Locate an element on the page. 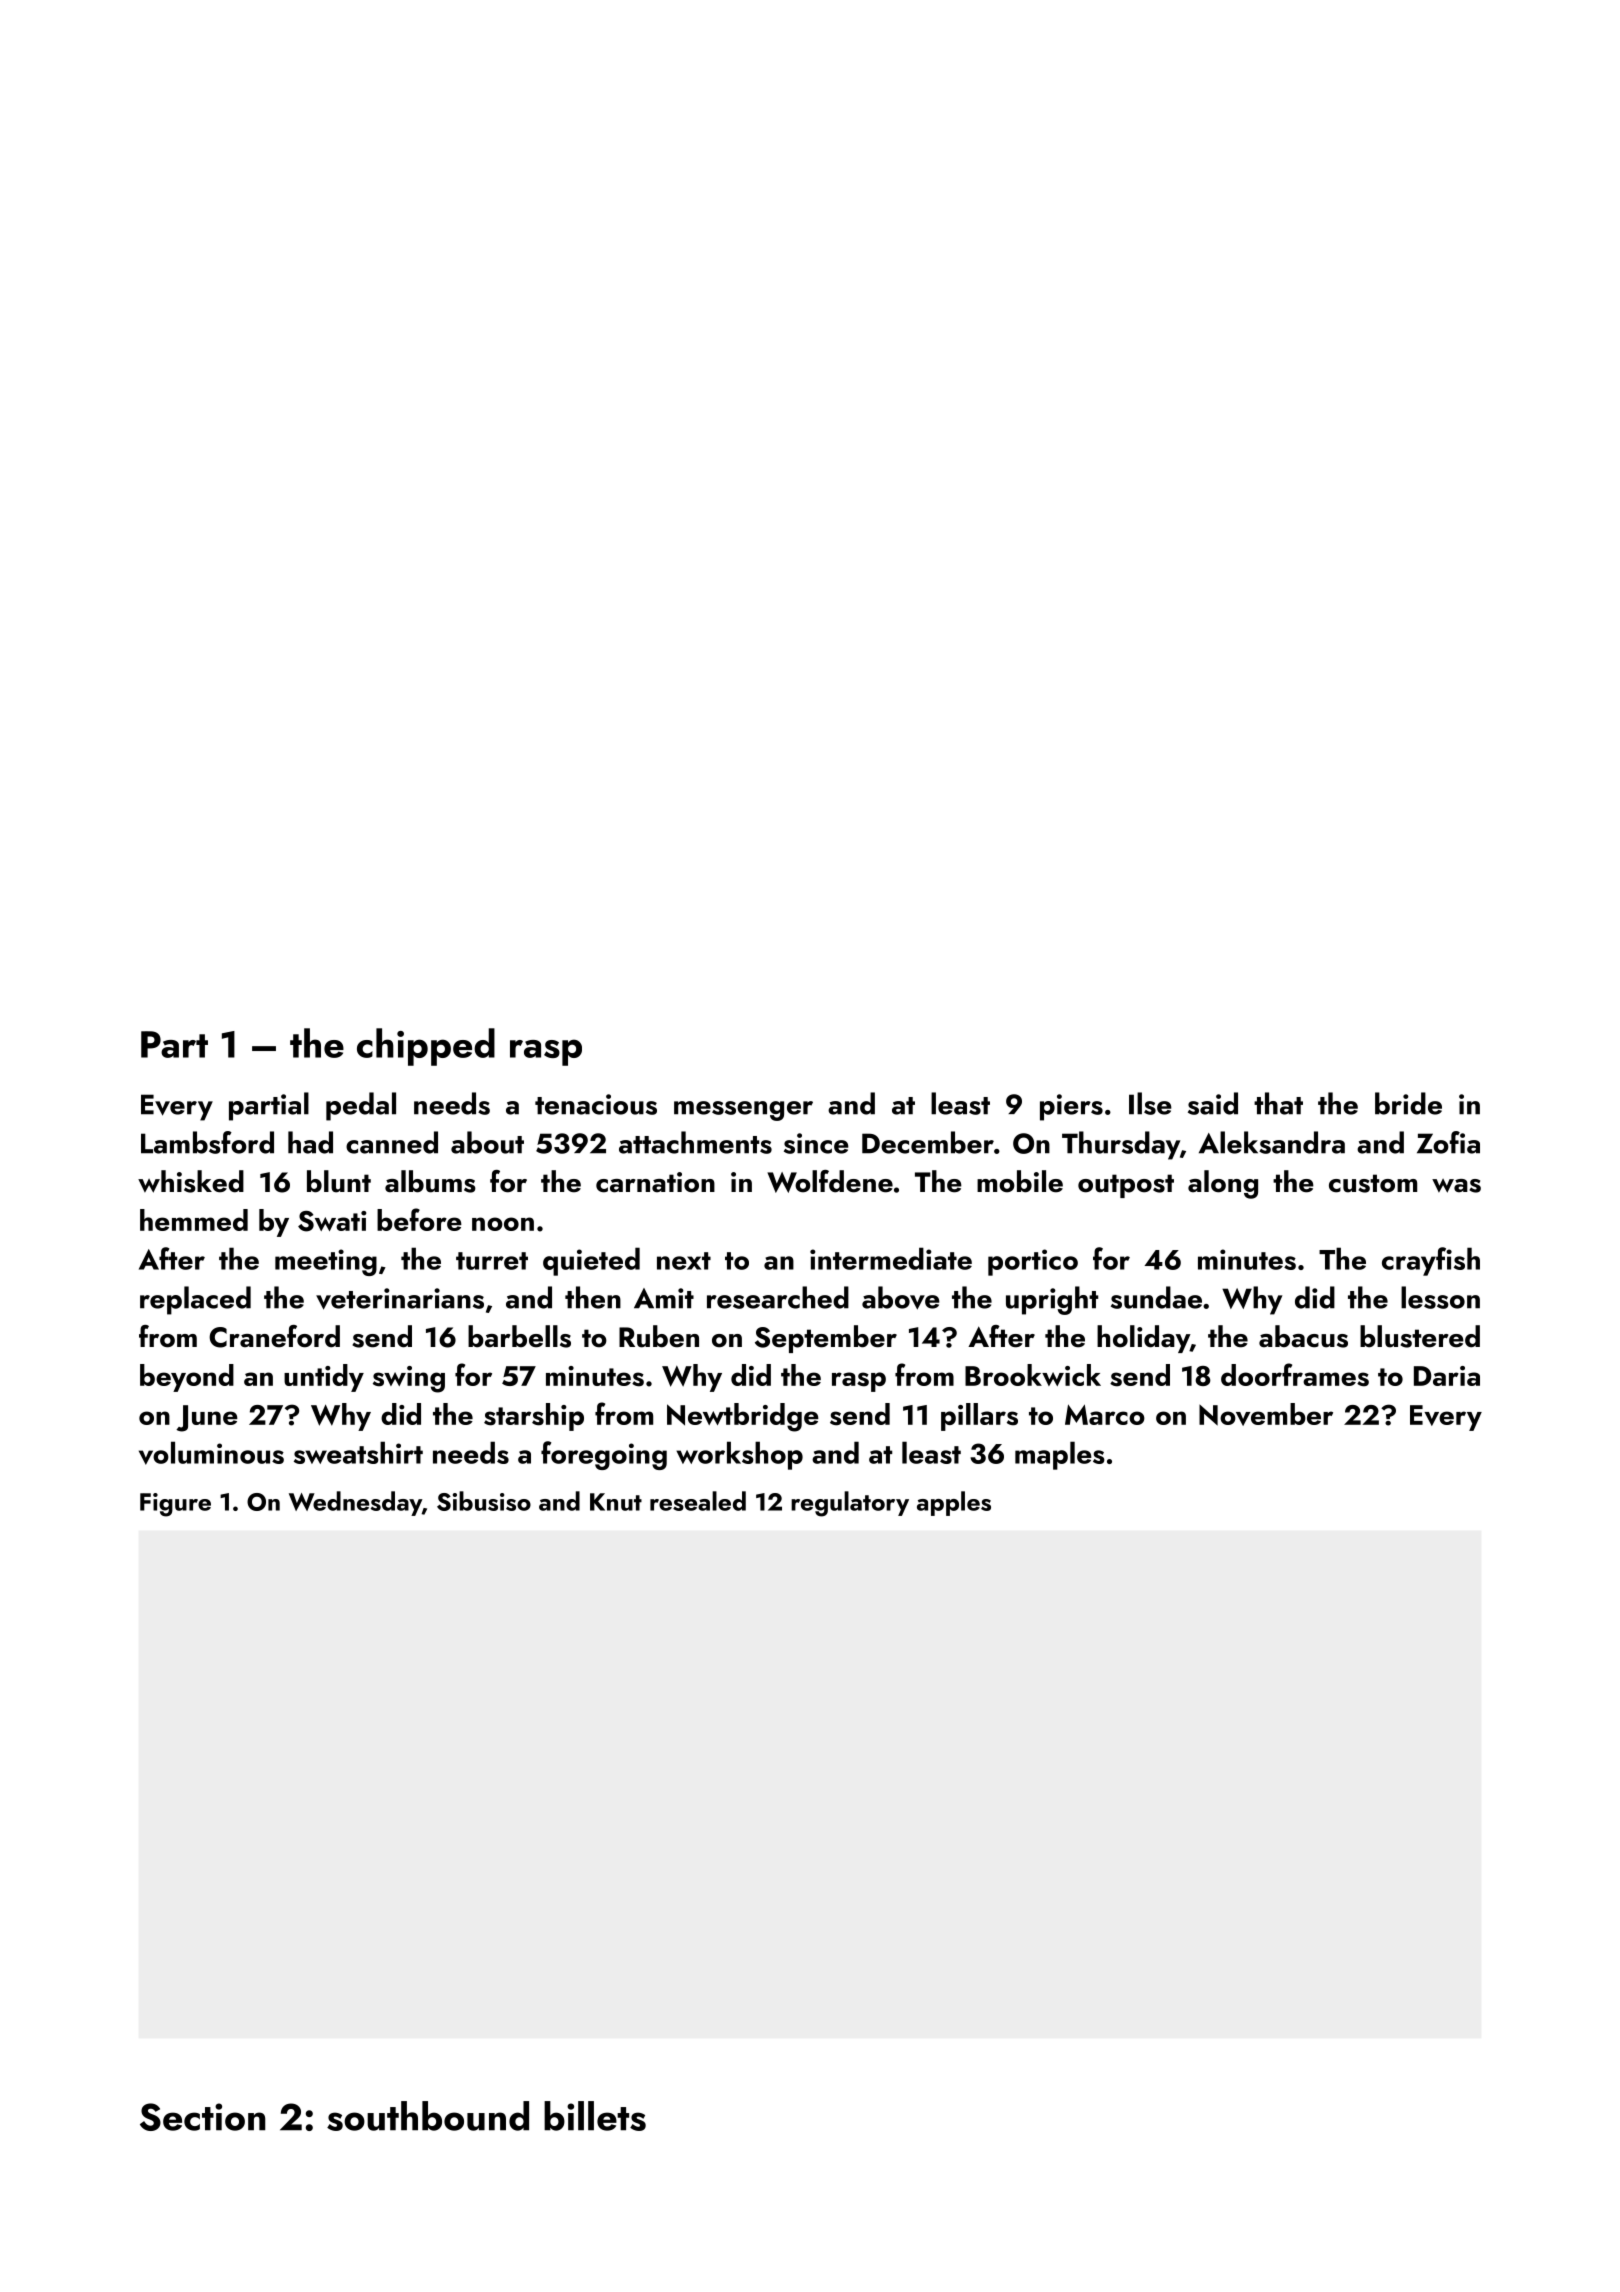 Image resolution: width=1620 pixels, height=2292 pixels. sundae is located at coordinates (1156, 1297).
